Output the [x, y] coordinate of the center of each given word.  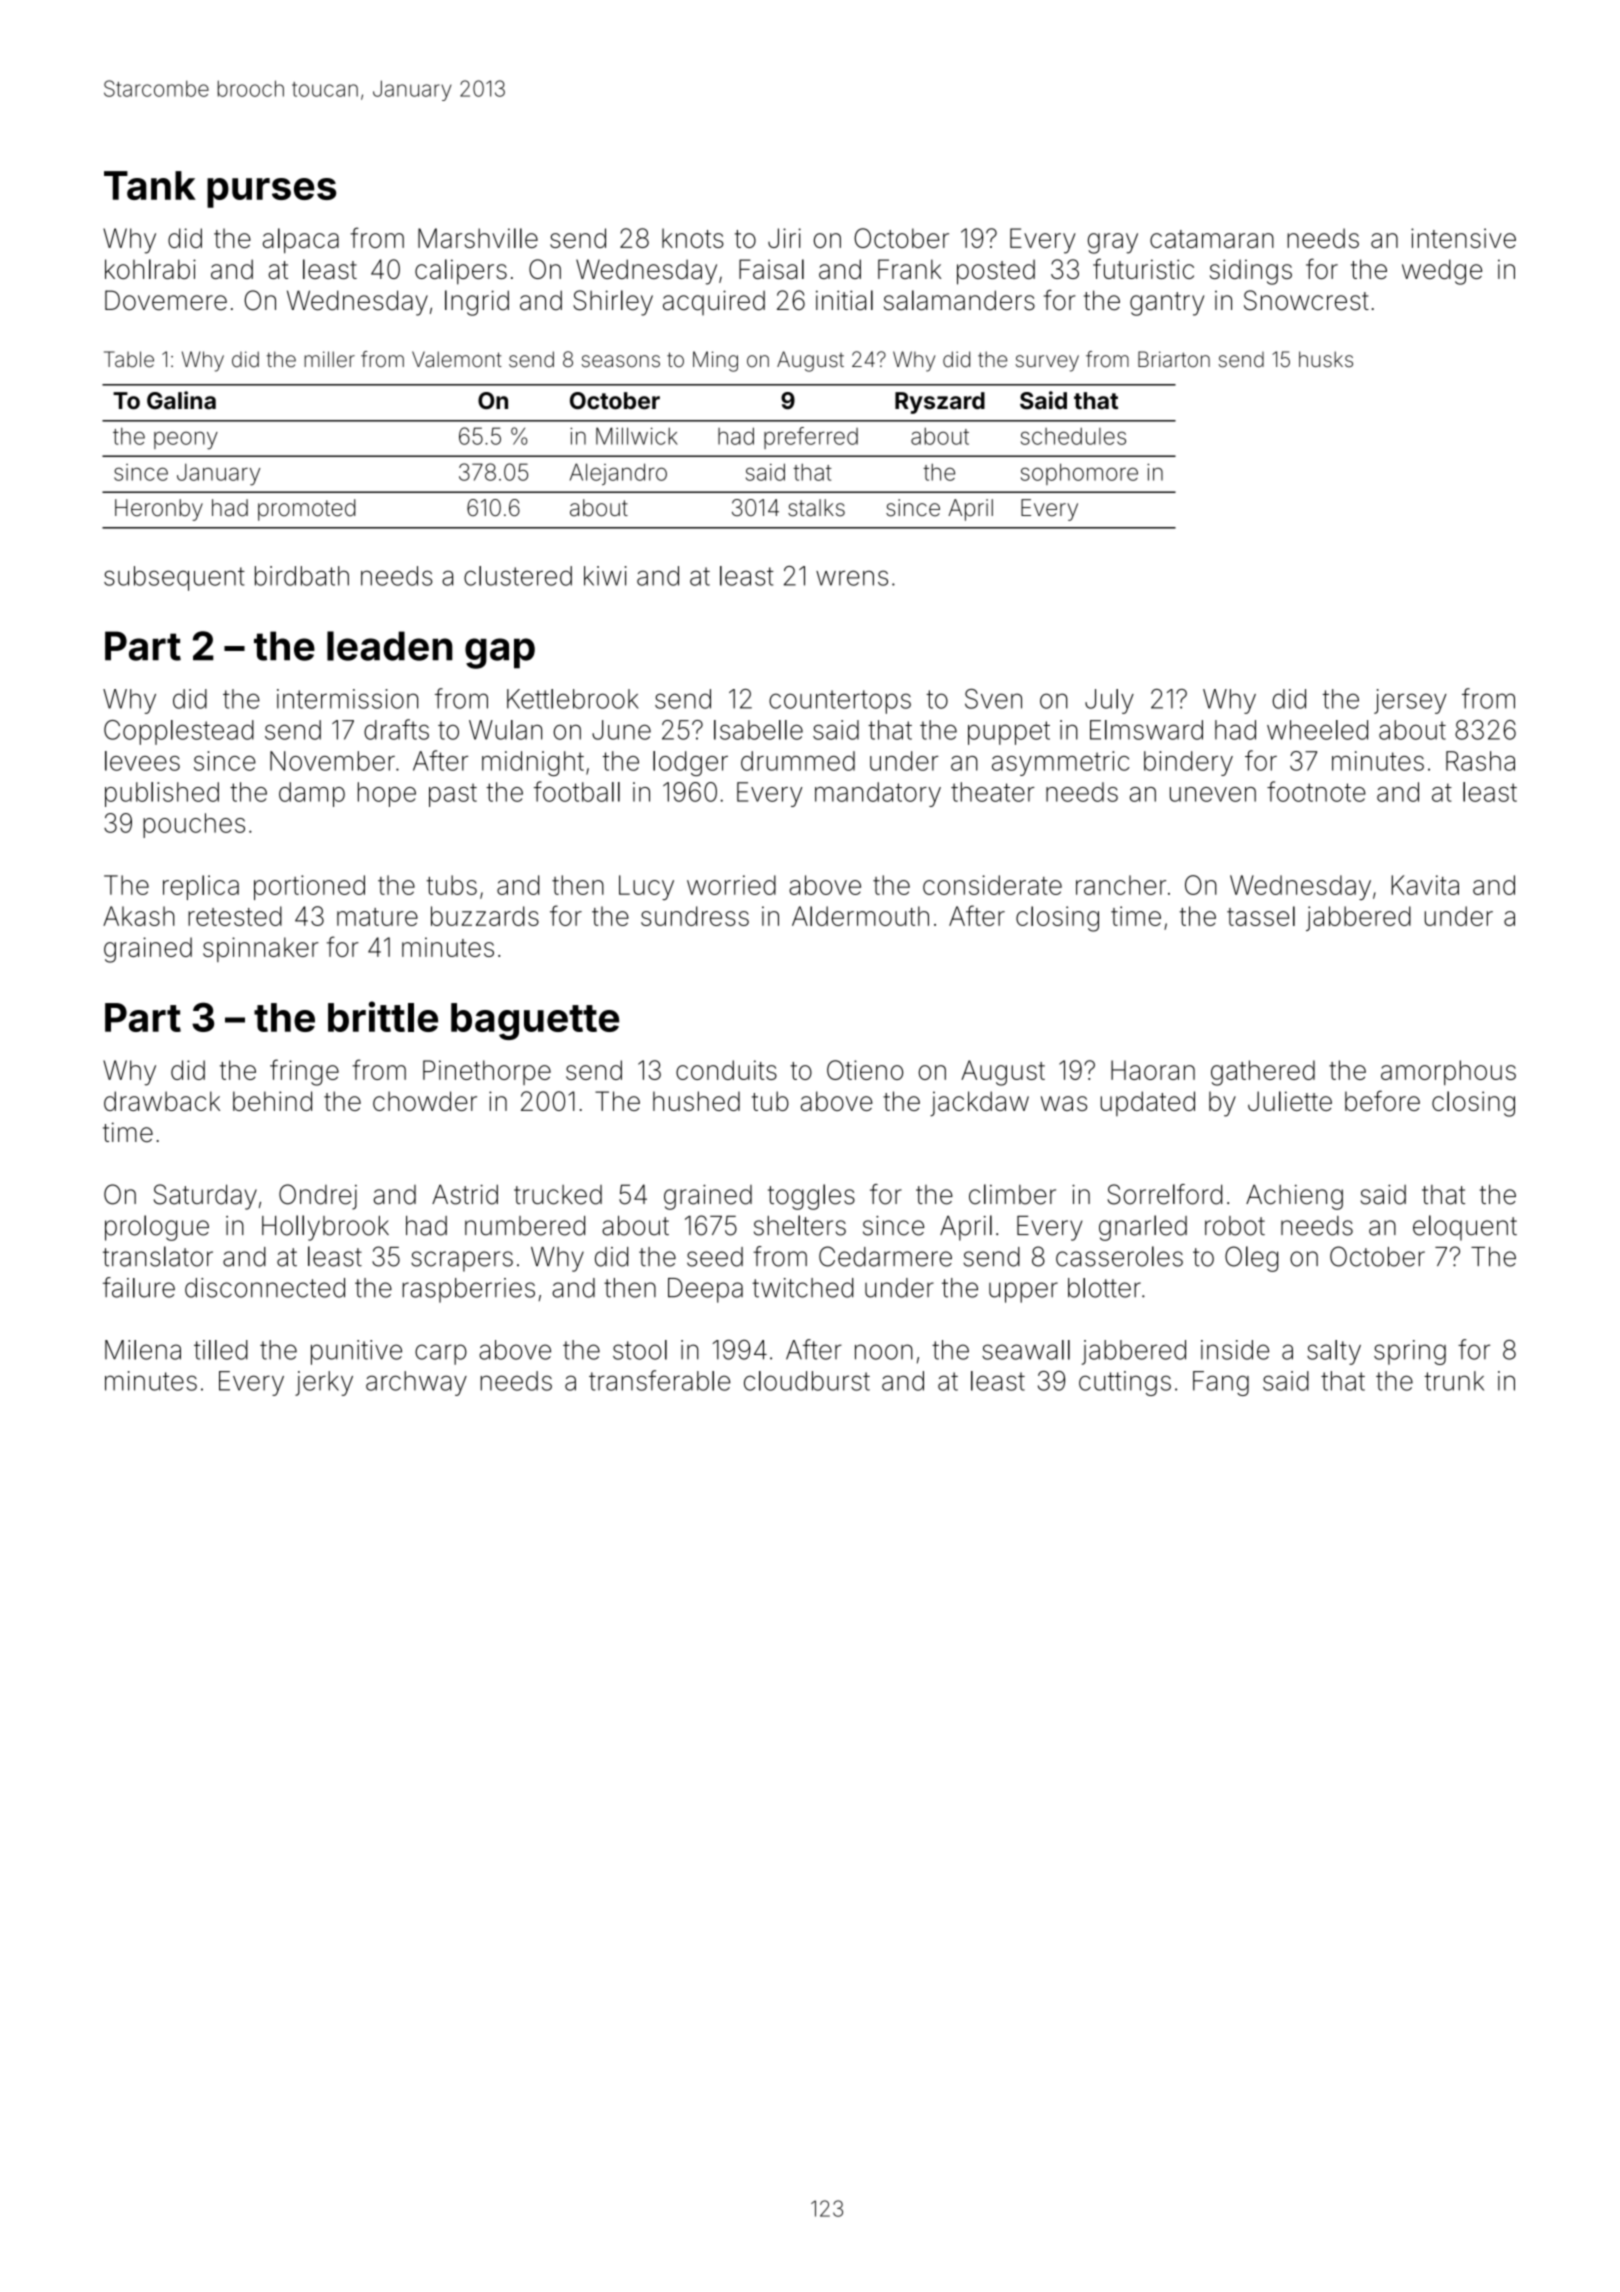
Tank [150, 185]
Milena [143, 1350]
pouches [194, 825]
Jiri [784, 238]
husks [1326, 359]
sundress [695, 916]
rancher [1121, 885]
